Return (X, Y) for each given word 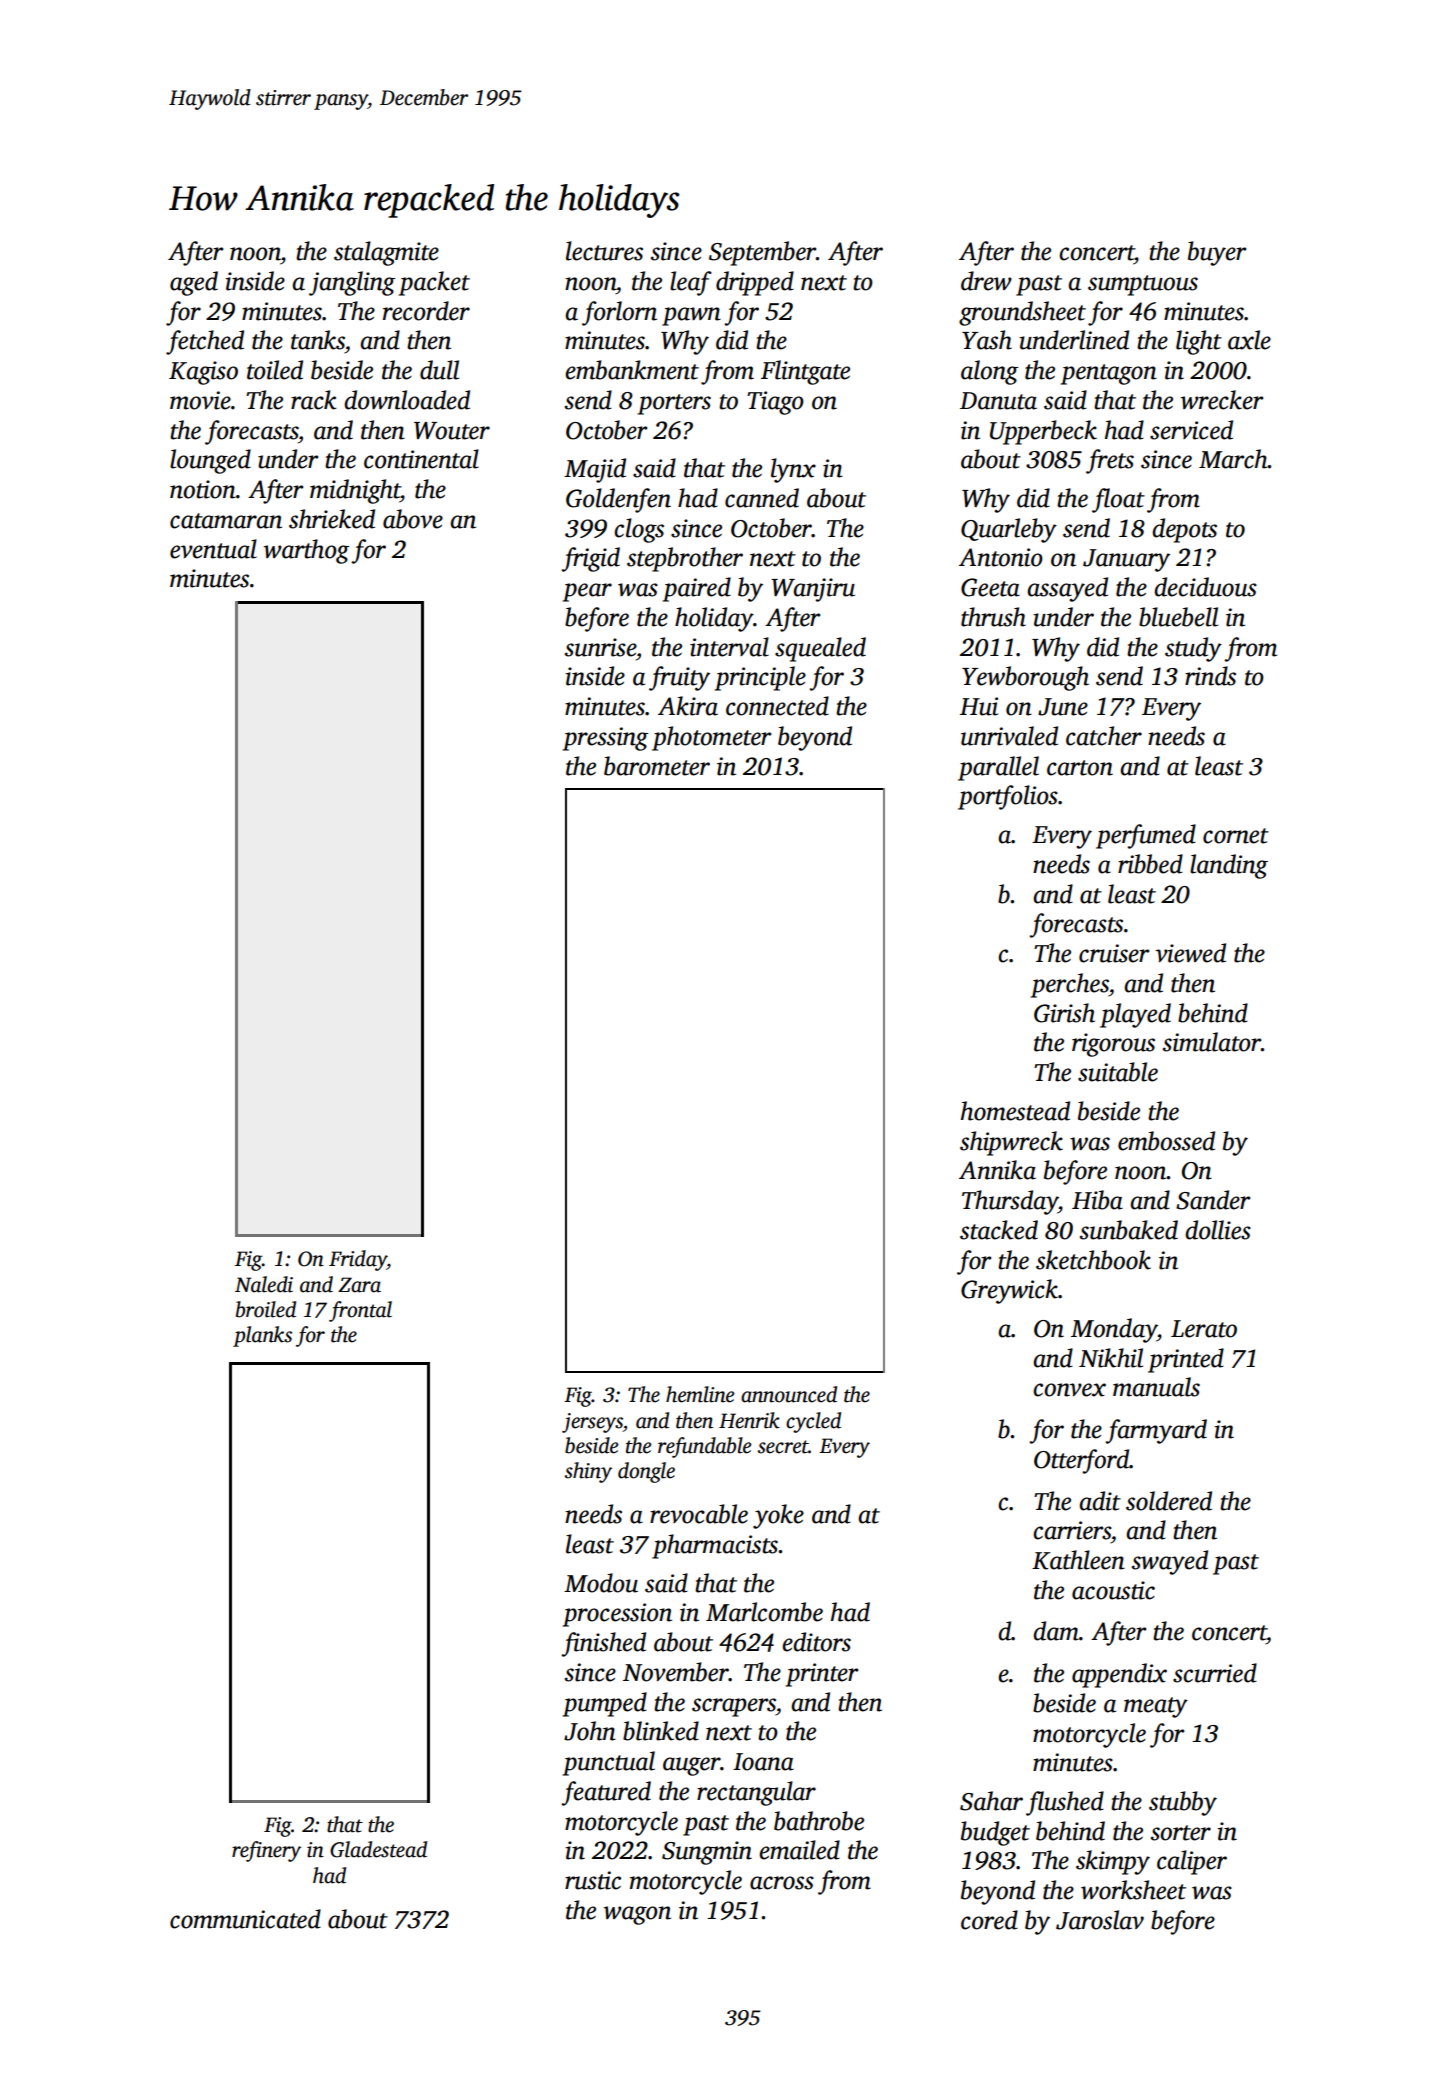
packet (434, 283)
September (762, 253)
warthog (306, 551)
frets (1110, 461)
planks (262, 1336)
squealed (820, 649)
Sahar (991, 1801)
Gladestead (378, 1849)
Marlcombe (764, 1612)
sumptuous (1143, 285)
